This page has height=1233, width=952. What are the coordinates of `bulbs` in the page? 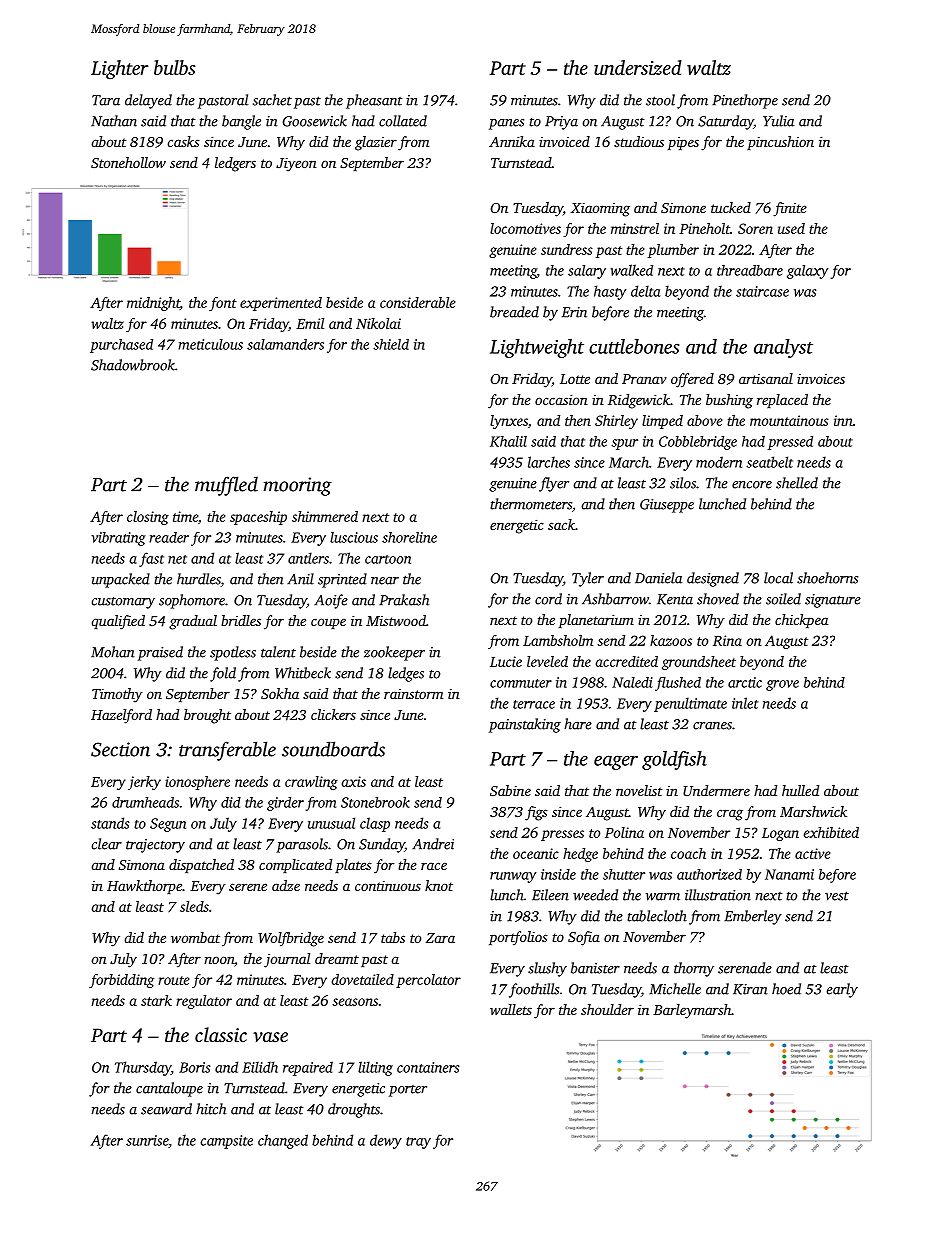 It's located at (175, 67).
